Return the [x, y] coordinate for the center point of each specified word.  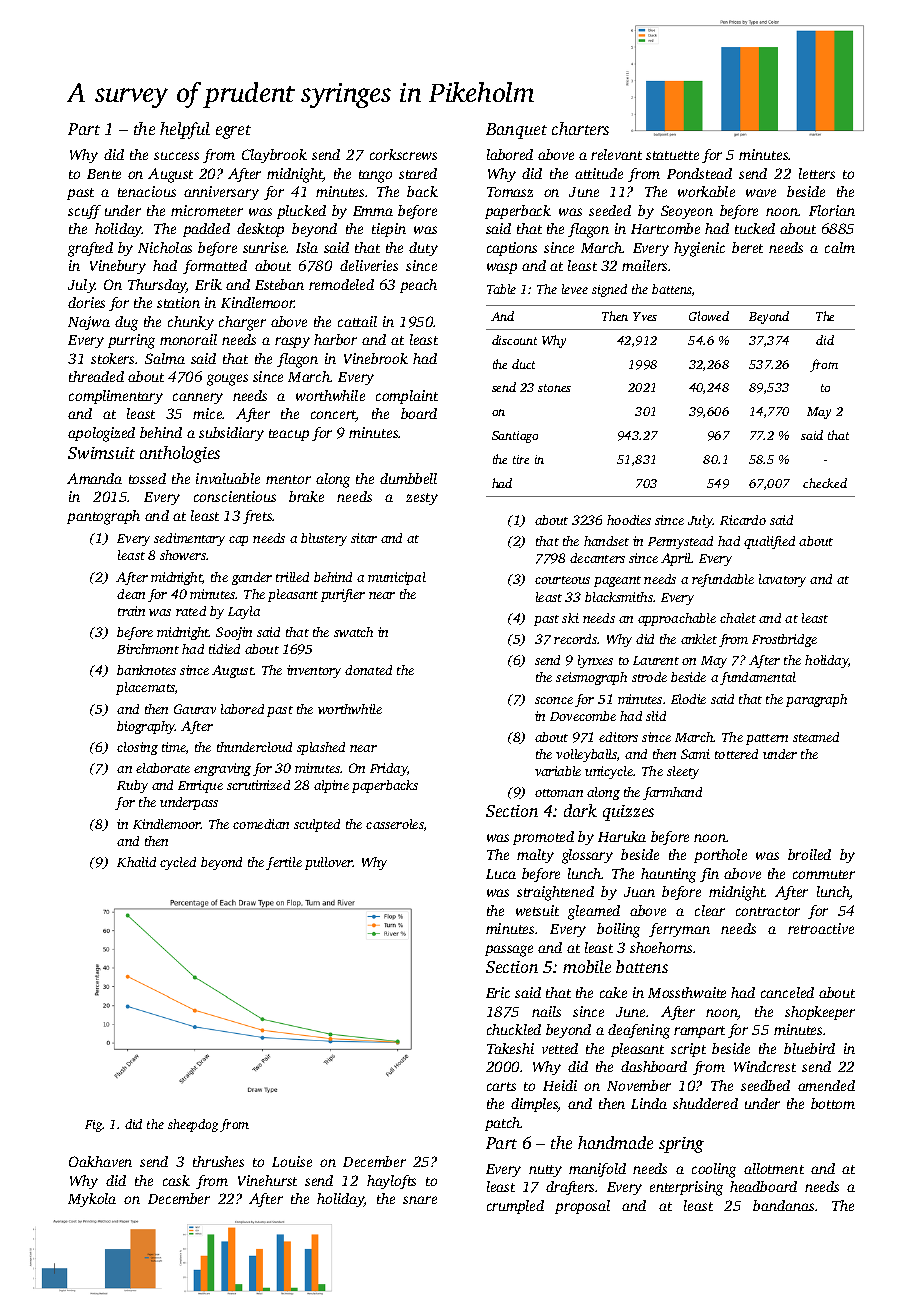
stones [554, 388]
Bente [104, 174]
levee [575, 289]
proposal [582, 1207]
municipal [397, 578]
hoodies [629, 520]
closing [137, 748]
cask [176, 1180]
